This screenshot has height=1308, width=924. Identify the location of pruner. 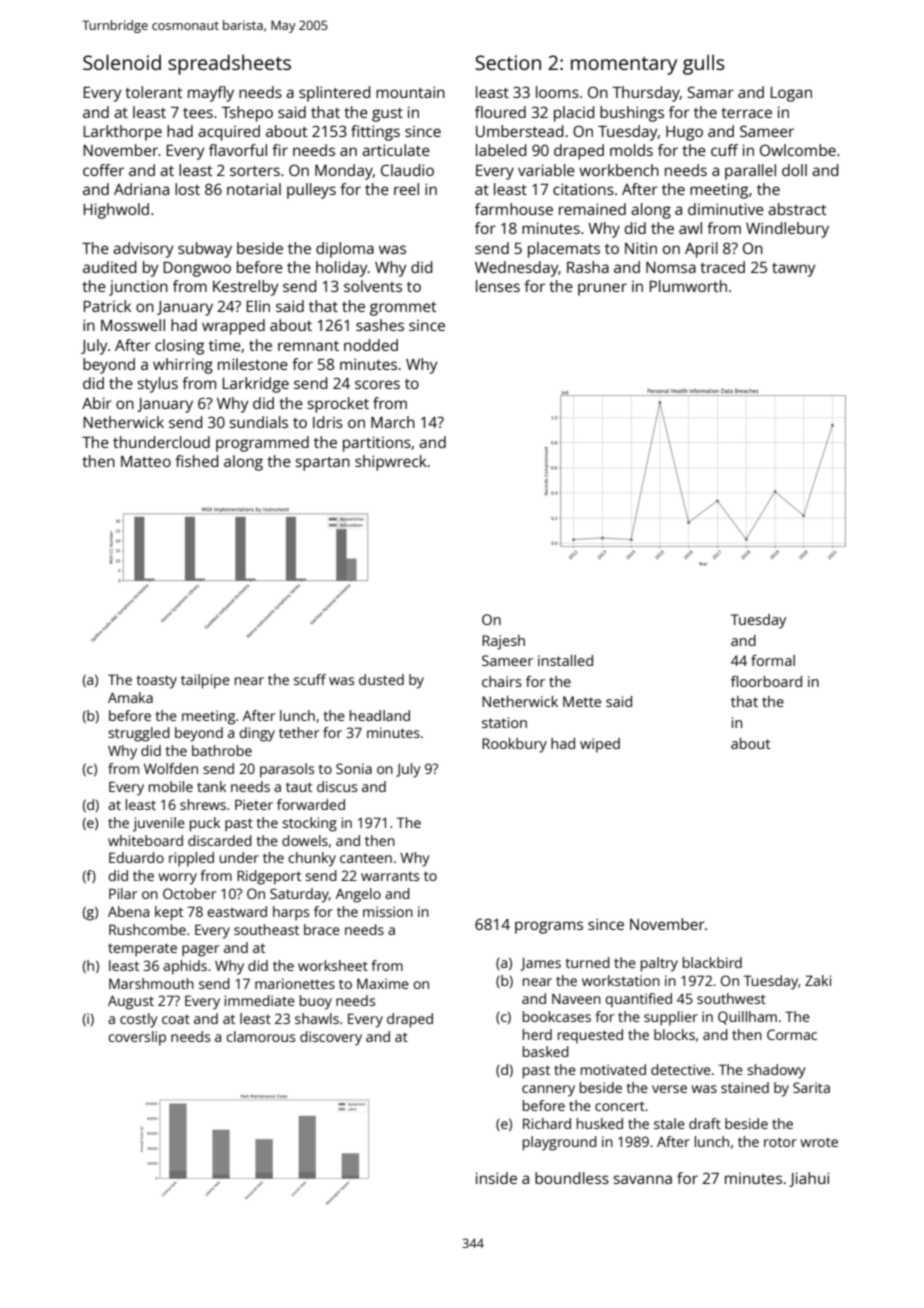
(602, 289).
